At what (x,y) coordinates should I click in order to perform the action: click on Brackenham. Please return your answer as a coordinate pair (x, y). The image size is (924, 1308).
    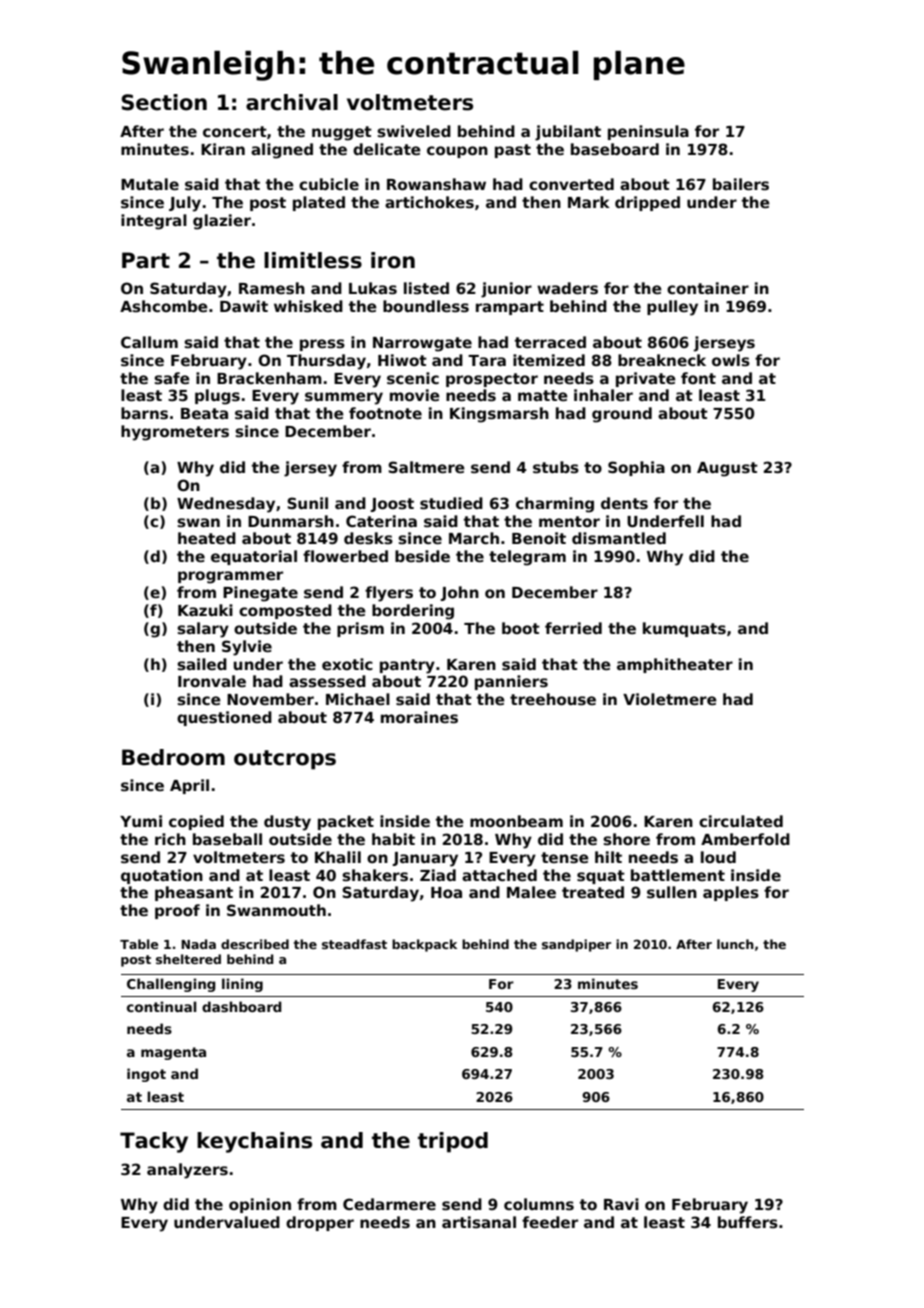
    Looking at the image, I should click on (269, 378).
